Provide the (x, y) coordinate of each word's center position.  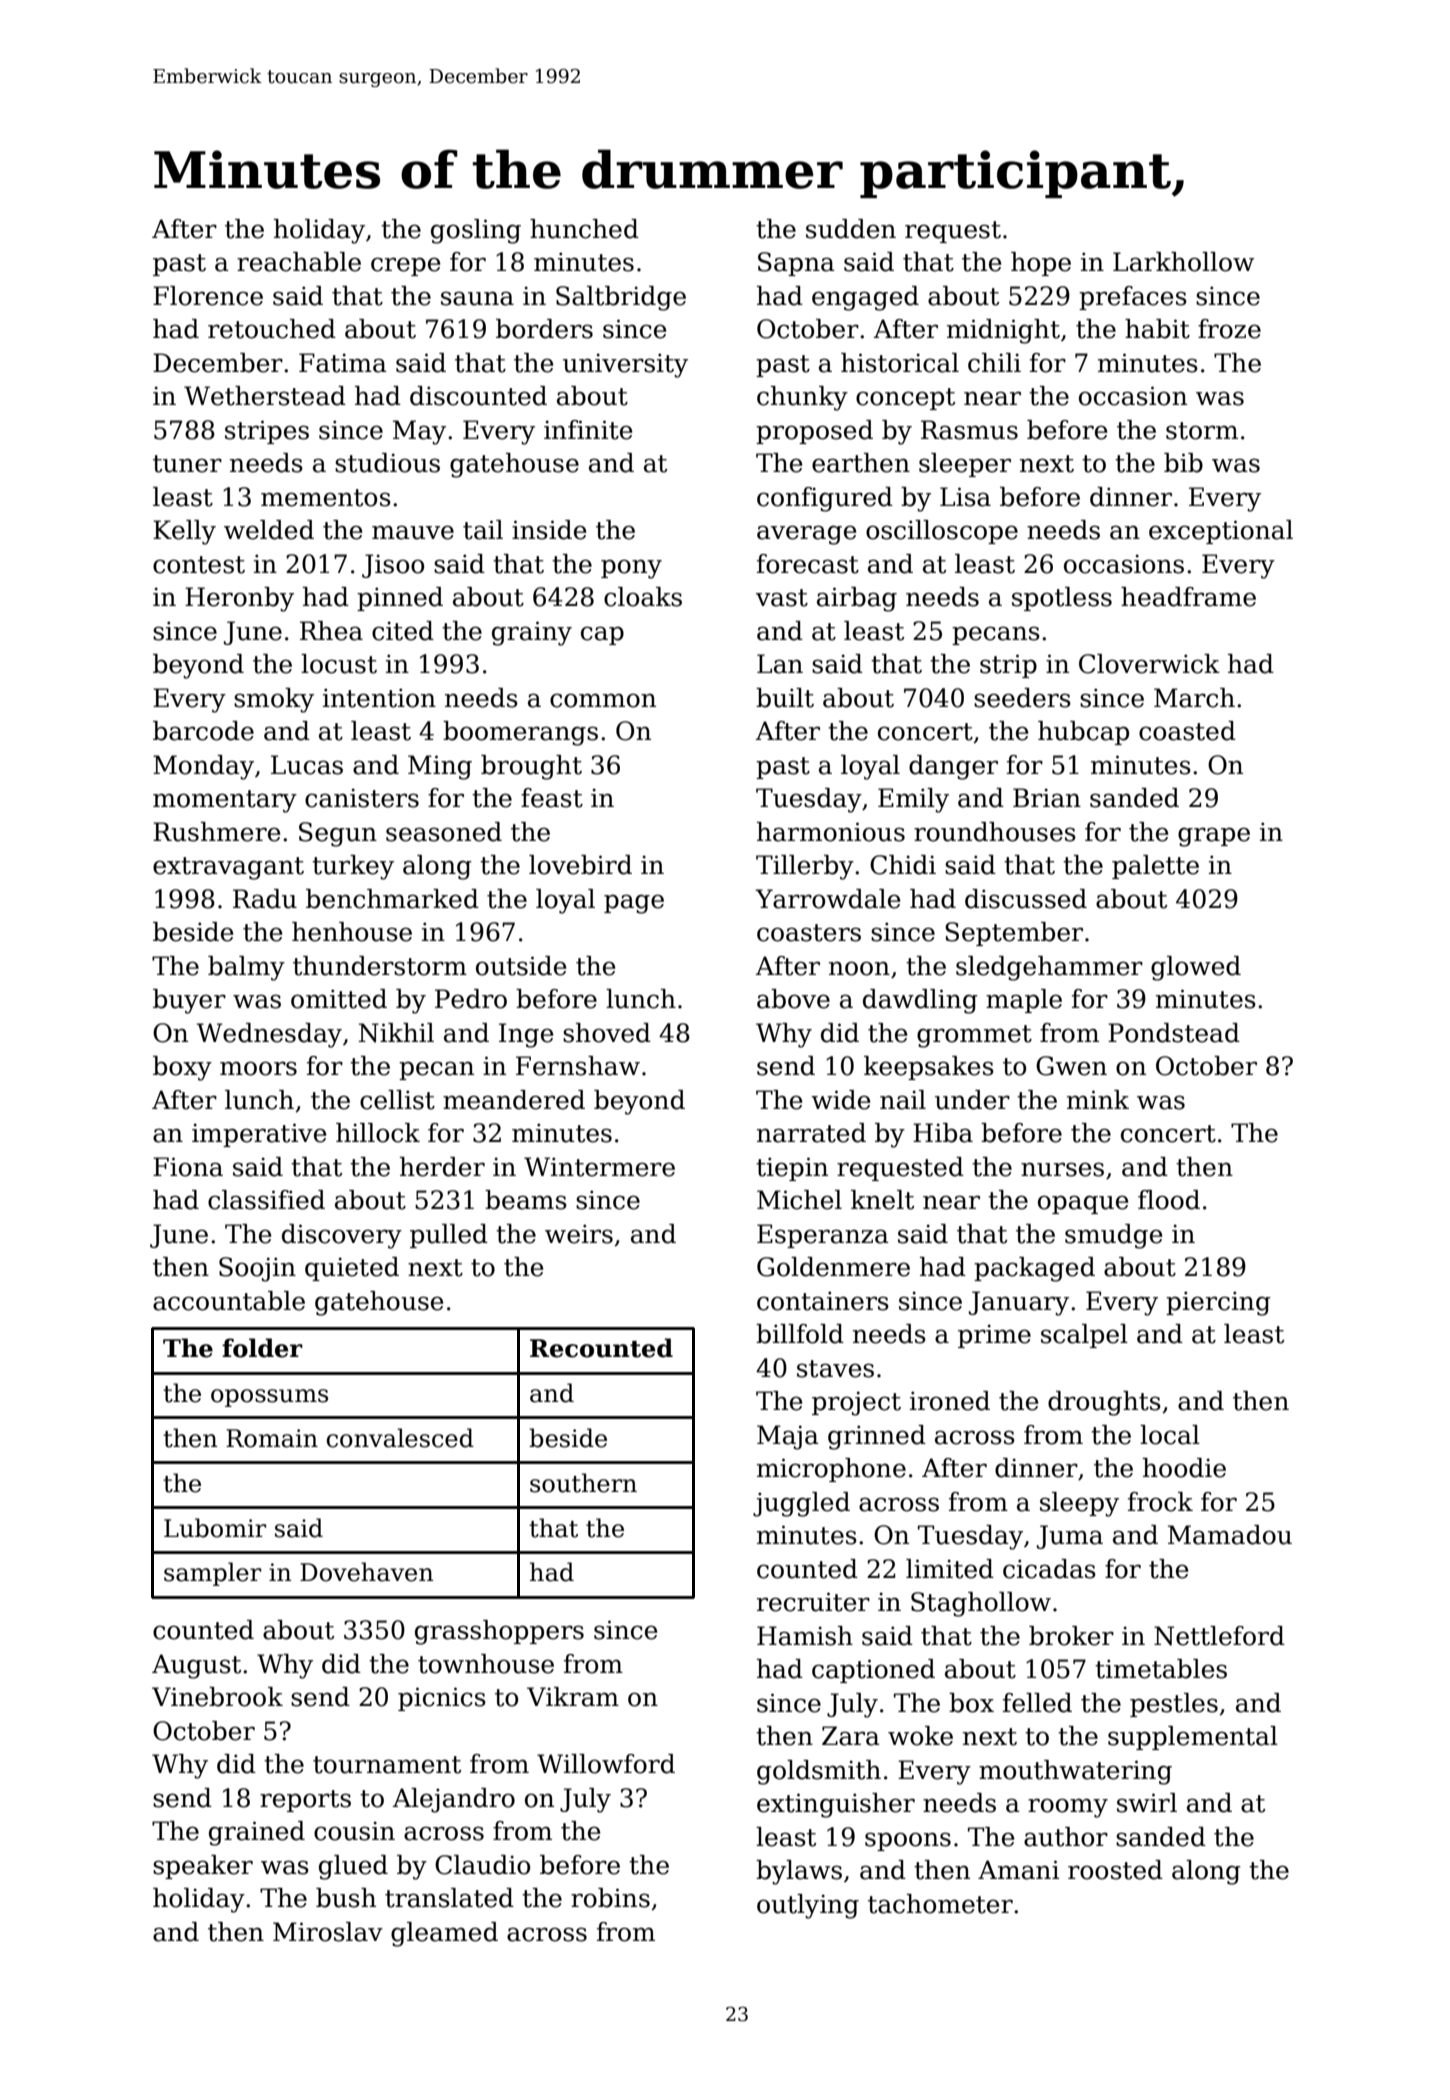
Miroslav (328, 1932)
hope (1041, 264)
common (603, 700)
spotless (1062, 599)
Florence (208, 296)
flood (1169, 1200)
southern (583, 1483)
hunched (584, 229)
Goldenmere (833, 1267)
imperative (259, 1135)
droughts (1104, 1403)
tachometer (940, 1904)
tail (483, 530)
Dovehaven (366, 1572)
